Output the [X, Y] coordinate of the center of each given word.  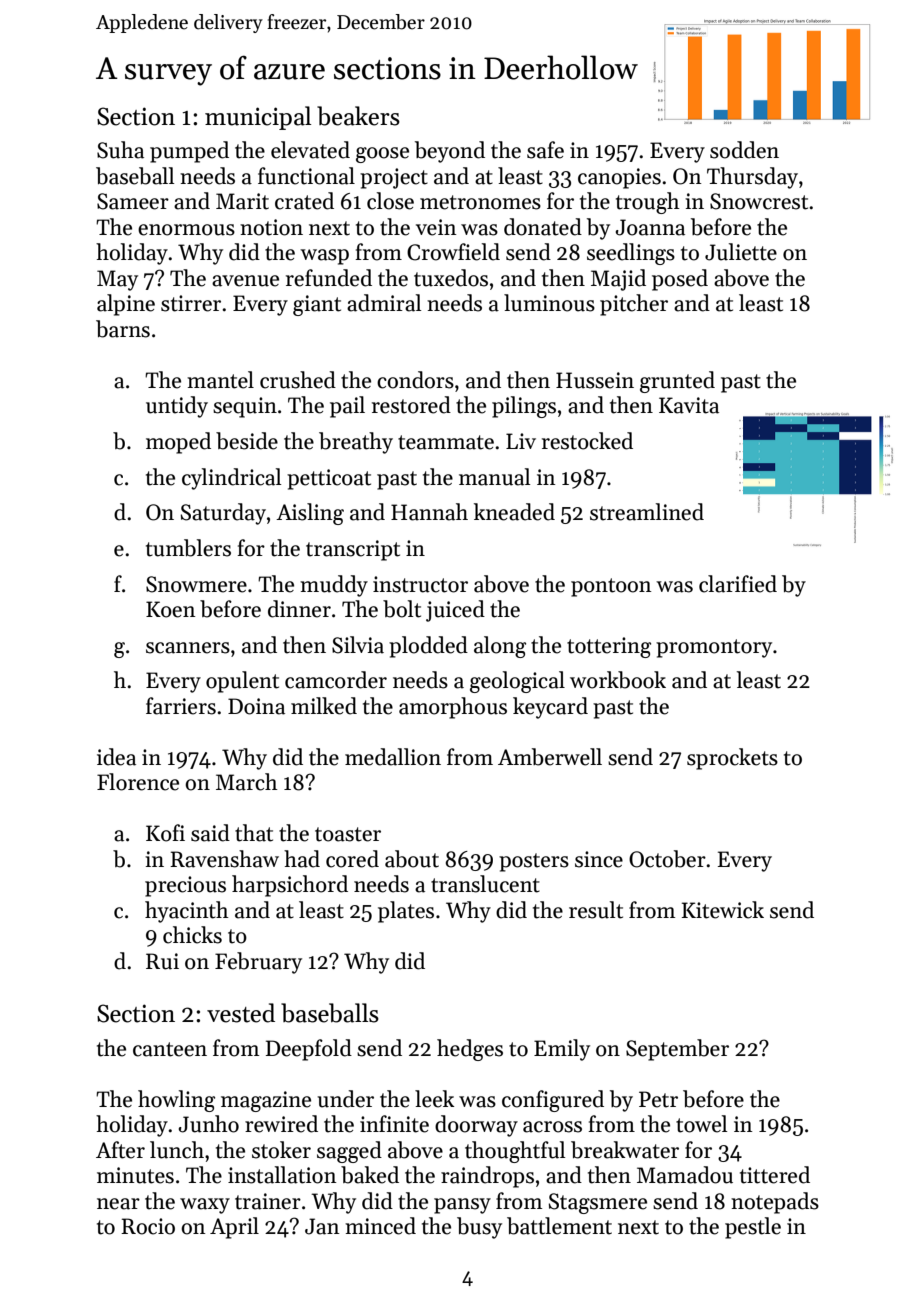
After [120, 1150]
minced [380, 1226]
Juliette [741, 252]
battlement [559, 1226]
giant [317, 305]
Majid [618, 280]
